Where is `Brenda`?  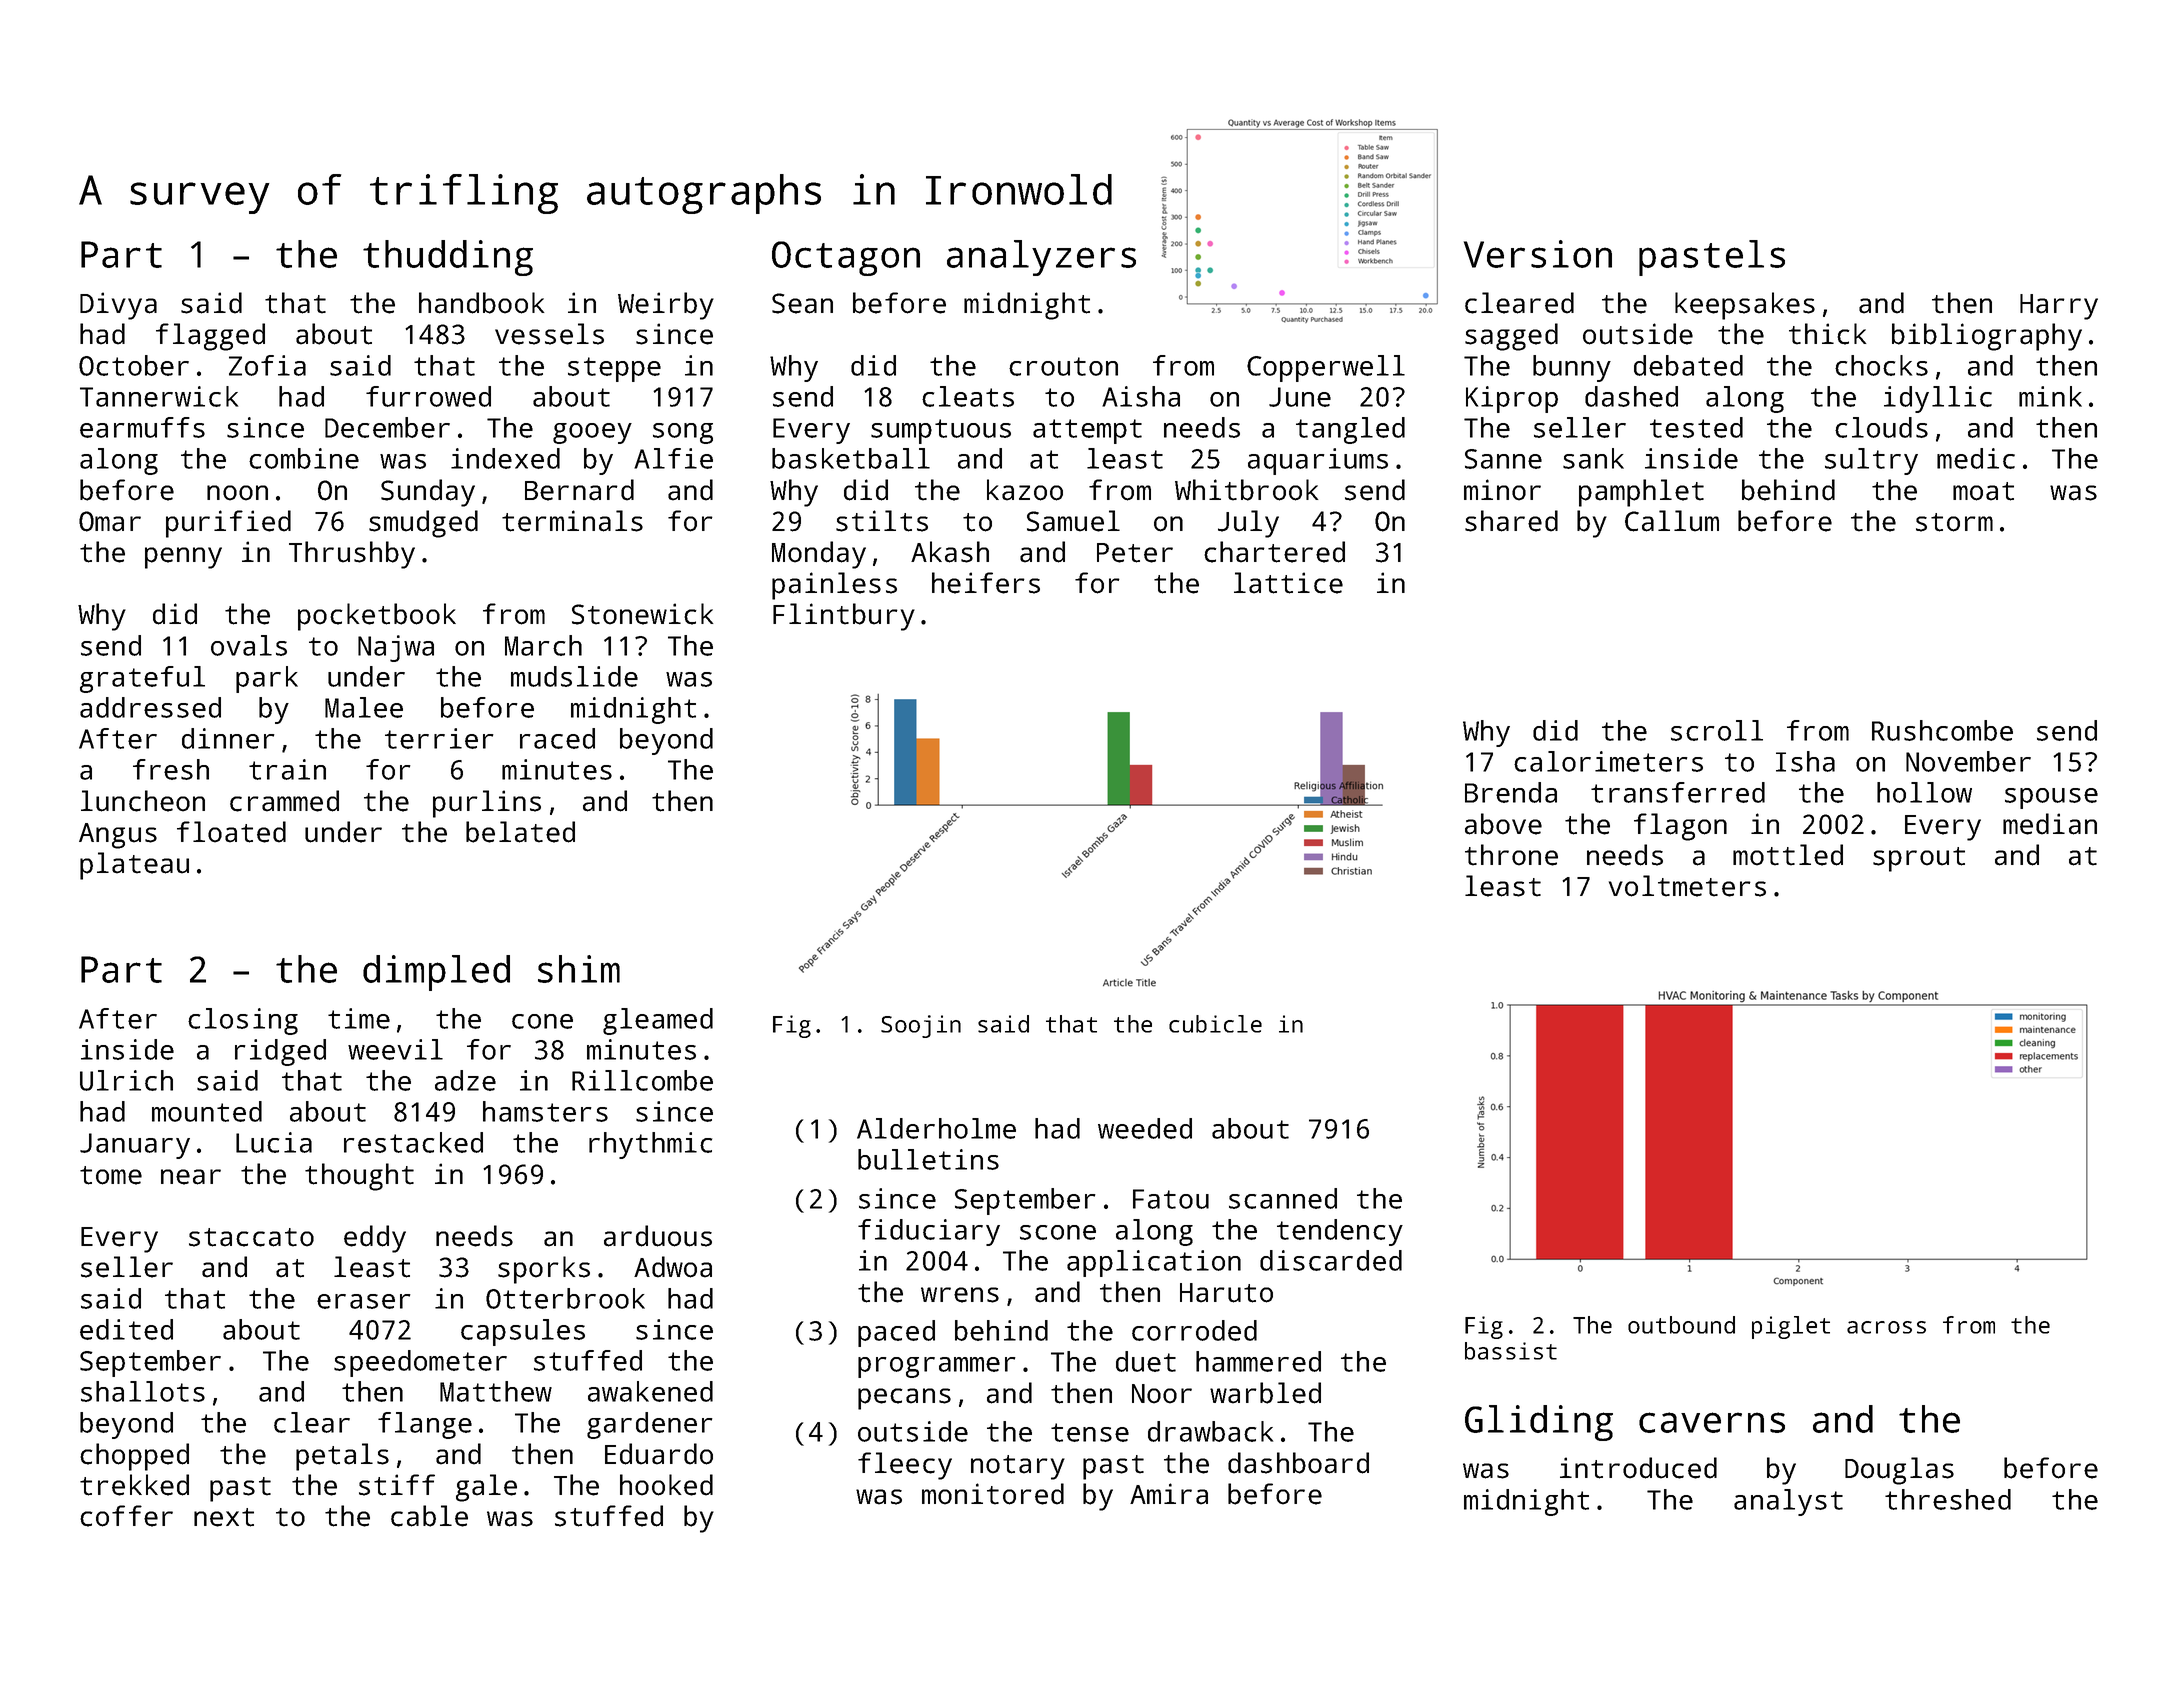
Brenda is located at coordinates (1511, 792).
